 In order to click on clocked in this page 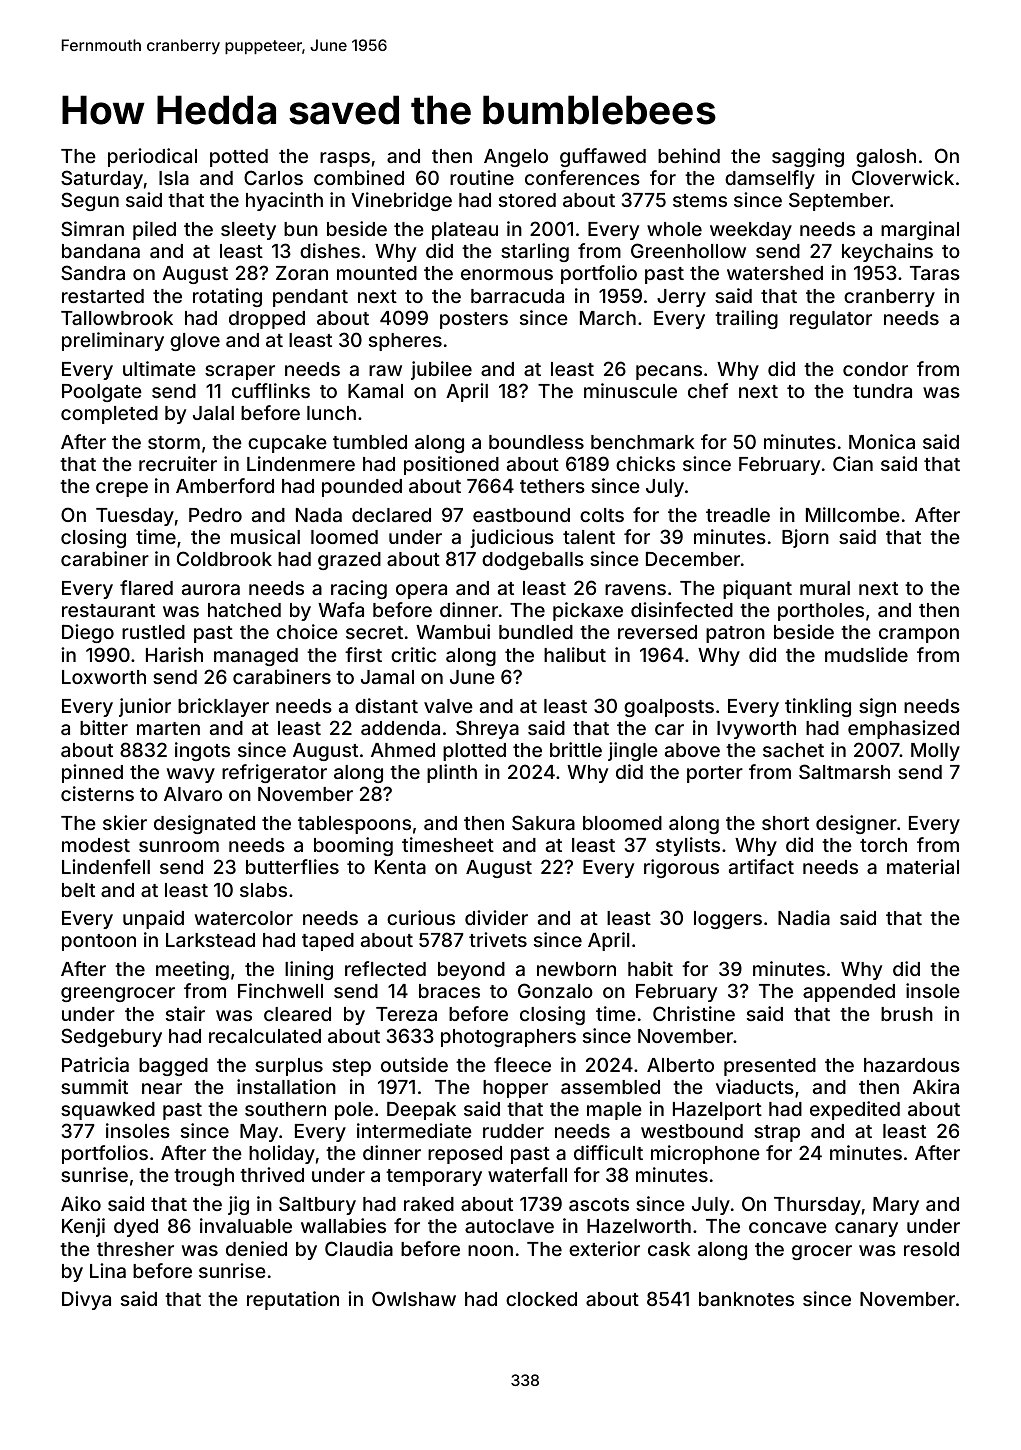, I will do `click(541, 1299)`.
